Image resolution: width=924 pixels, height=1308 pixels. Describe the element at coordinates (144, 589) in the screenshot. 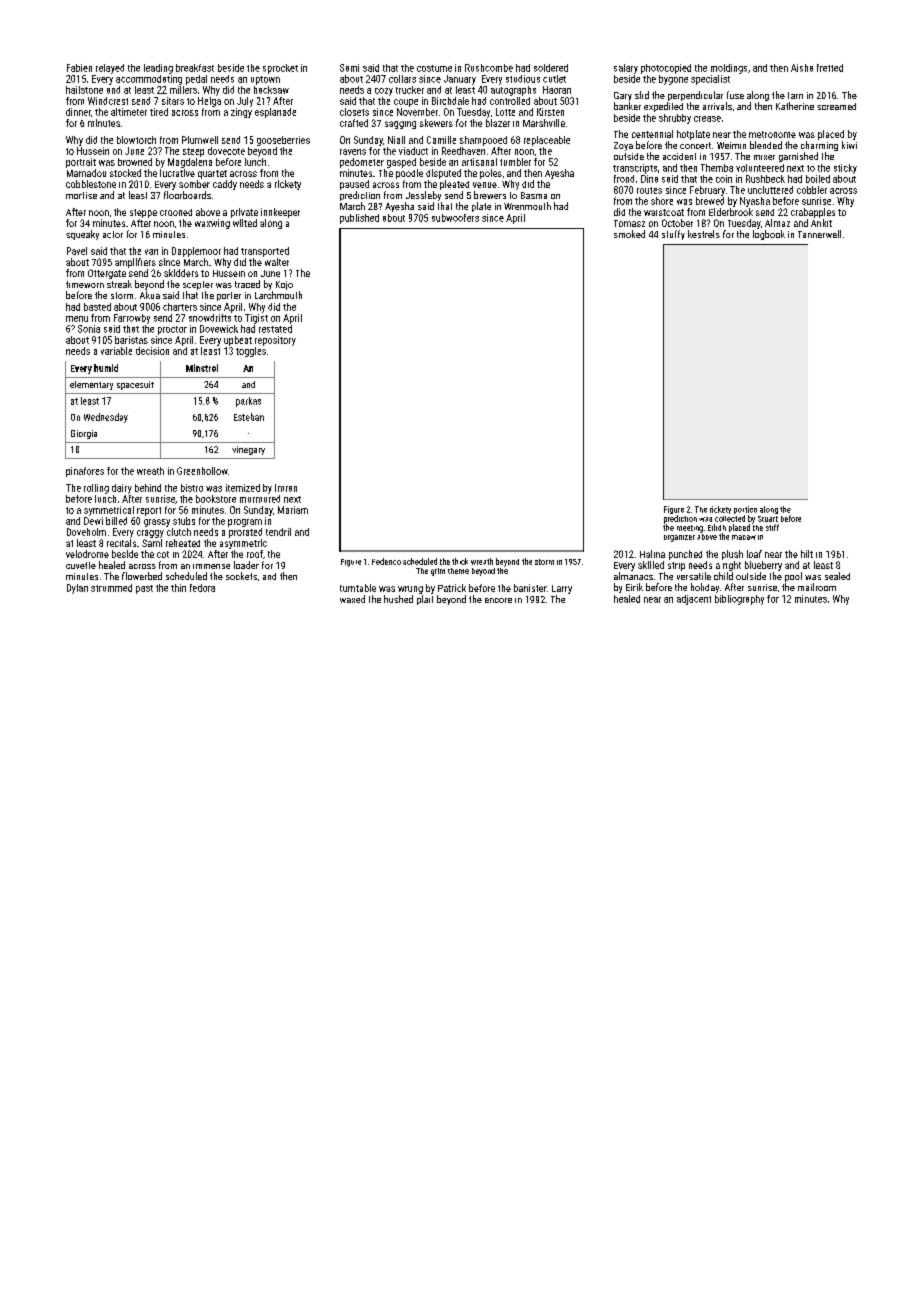

I see `past` at that location.
